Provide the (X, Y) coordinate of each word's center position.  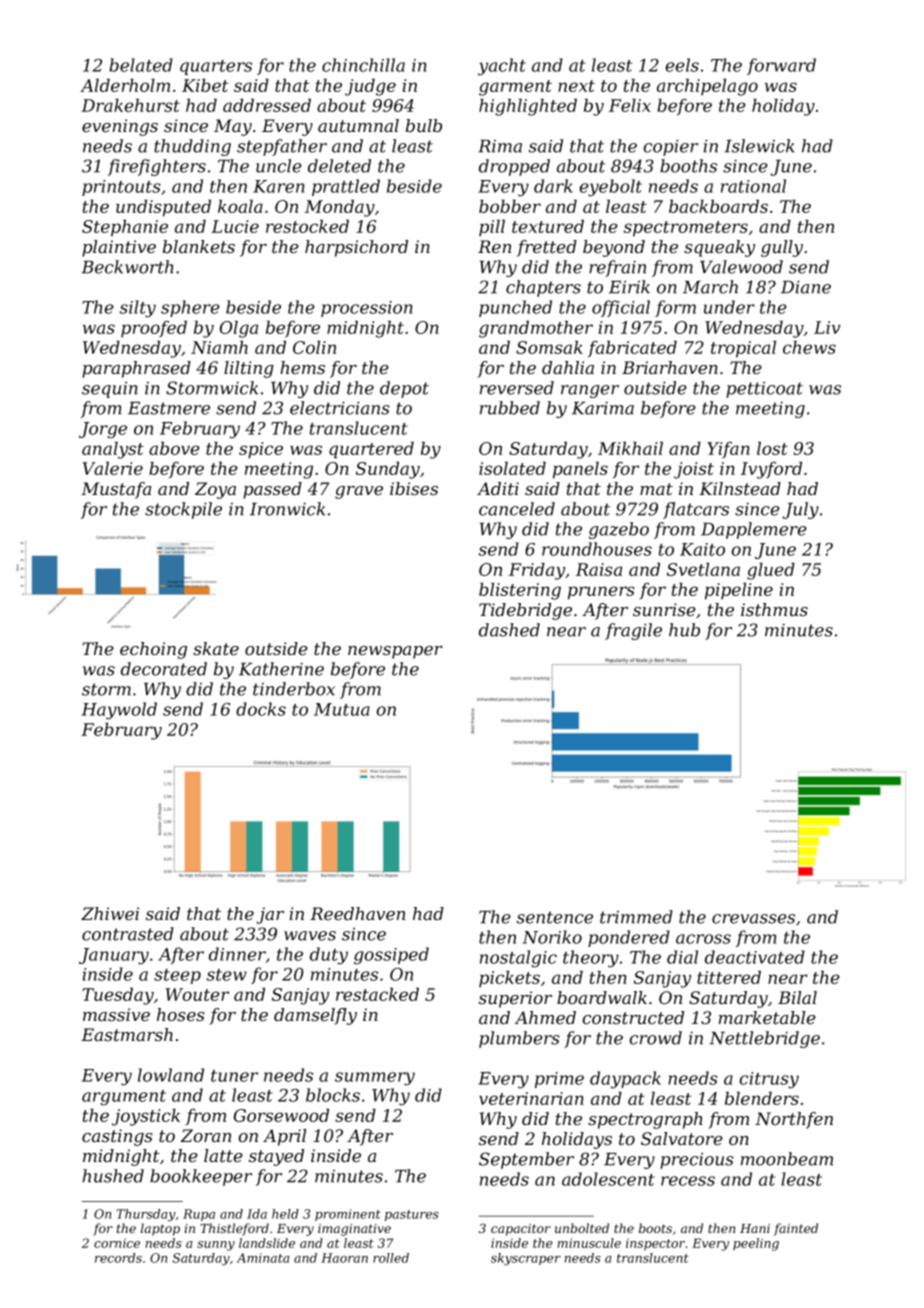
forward (781, 66)
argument (124, 1098)
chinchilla (363, 65)
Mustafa (116, 490)
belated (141, 65)
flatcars (696, 510)
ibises (414, 488)
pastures (412, 1215)
